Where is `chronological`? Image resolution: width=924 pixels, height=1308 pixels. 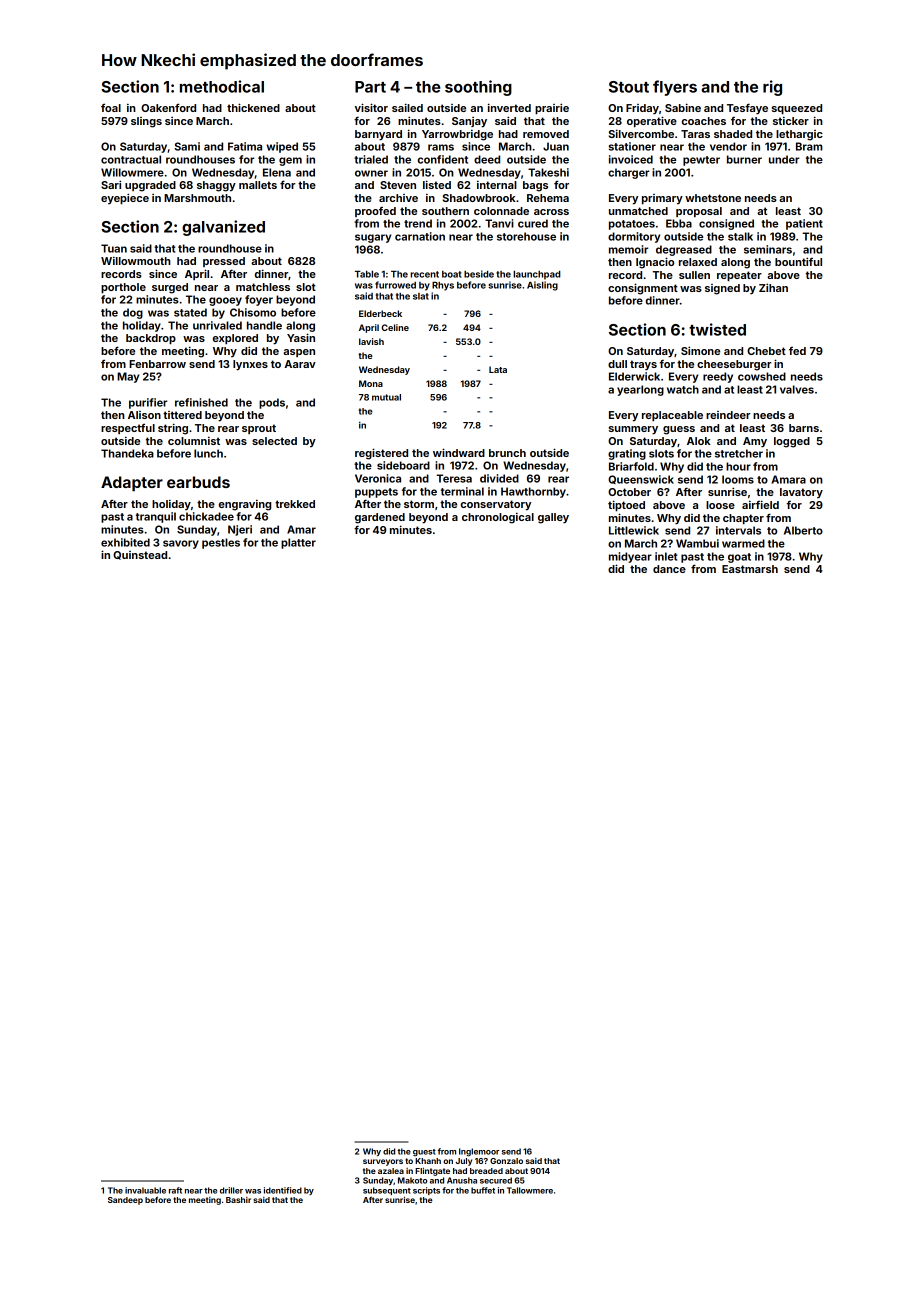 chronological is located at coordinates (498, 518).
